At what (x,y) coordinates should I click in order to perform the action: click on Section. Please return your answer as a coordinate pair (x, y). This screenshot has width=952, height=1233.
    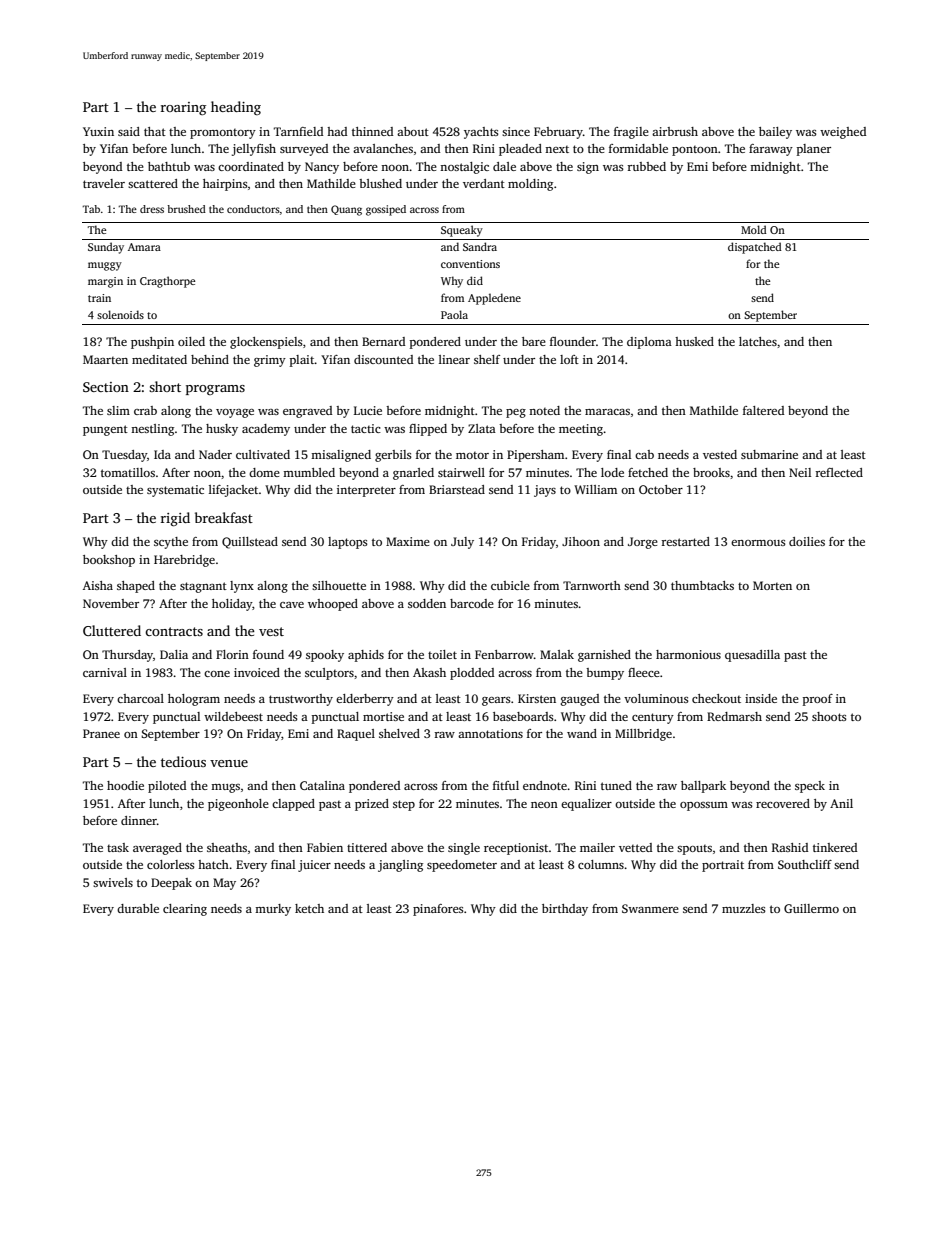
    Looking at the image, I should click on (106, 387).
